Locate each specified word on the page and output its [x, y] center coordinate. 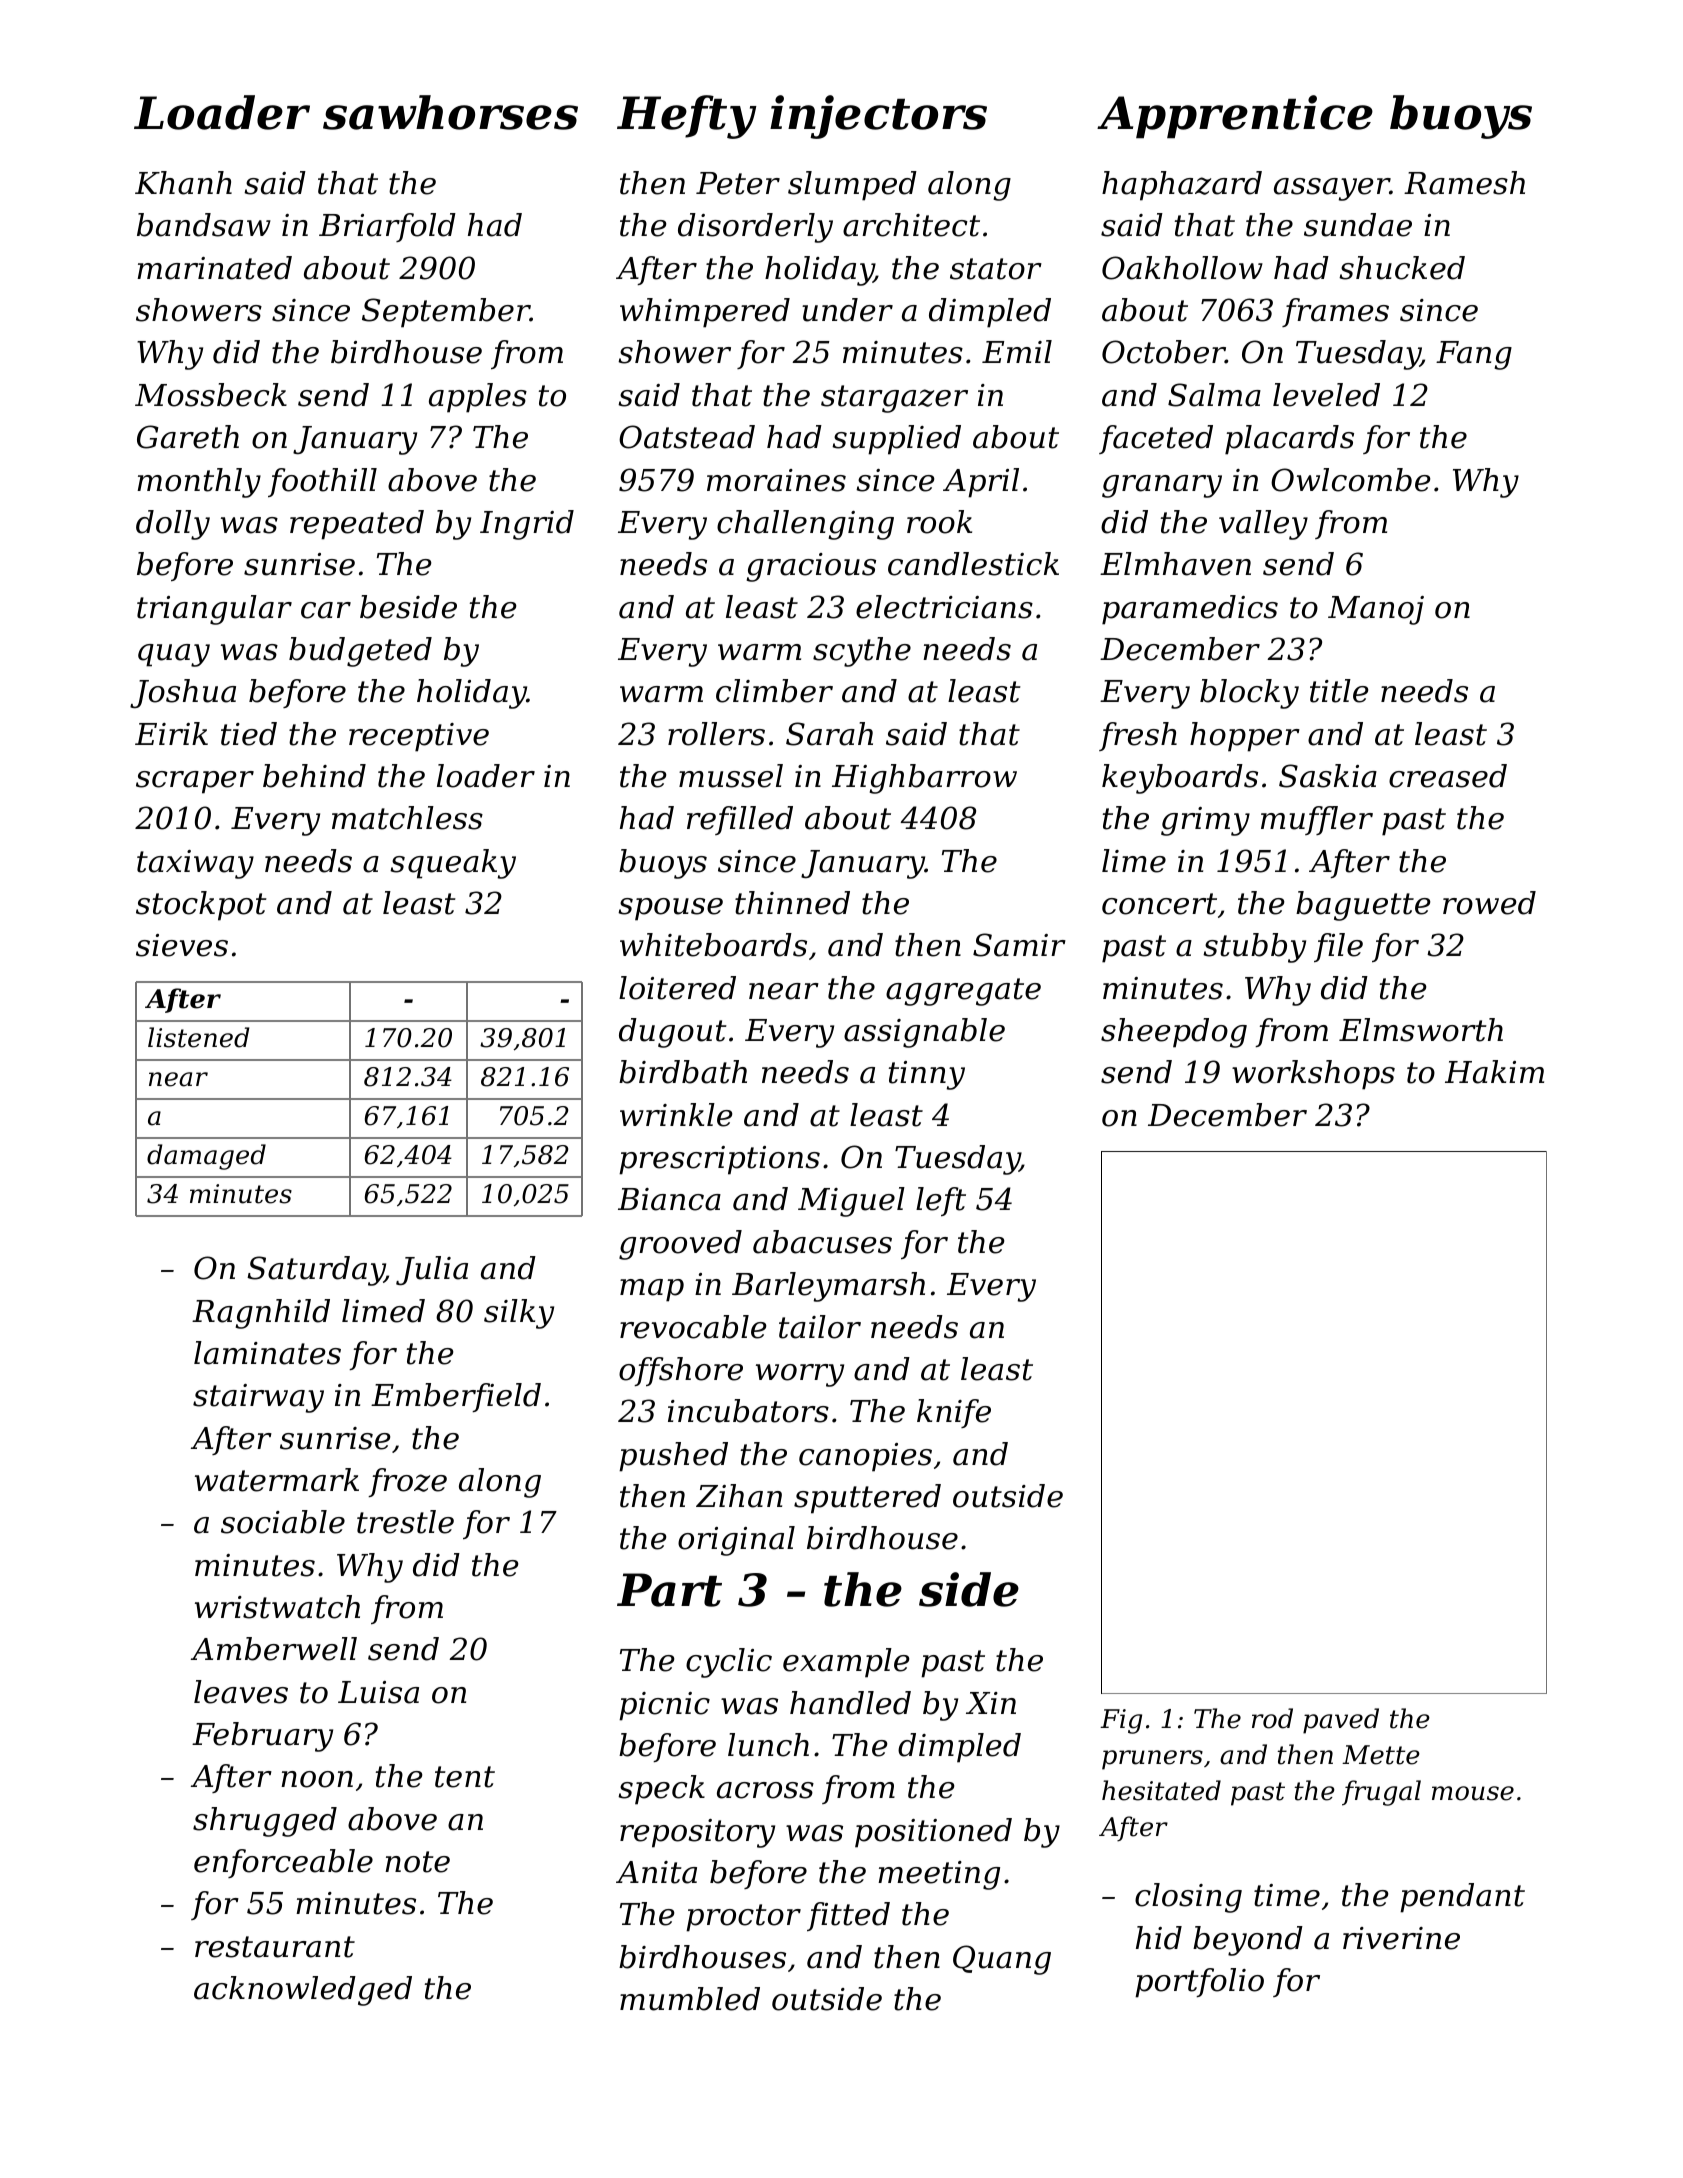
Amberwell [274, 1649]
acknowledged [303, 1991]
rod [1272, 1718]
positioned [933, 1833]
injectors [878, 117]
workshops [1313, 1075]
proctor [743, 1918]
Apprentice [1235, 117]
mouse [1473, 1793]
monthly [199, 483]
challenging [805, 525]
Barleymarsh [828, 1287]
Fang [1474, 355]
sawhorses [450, 112]
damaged [206, 1157]
